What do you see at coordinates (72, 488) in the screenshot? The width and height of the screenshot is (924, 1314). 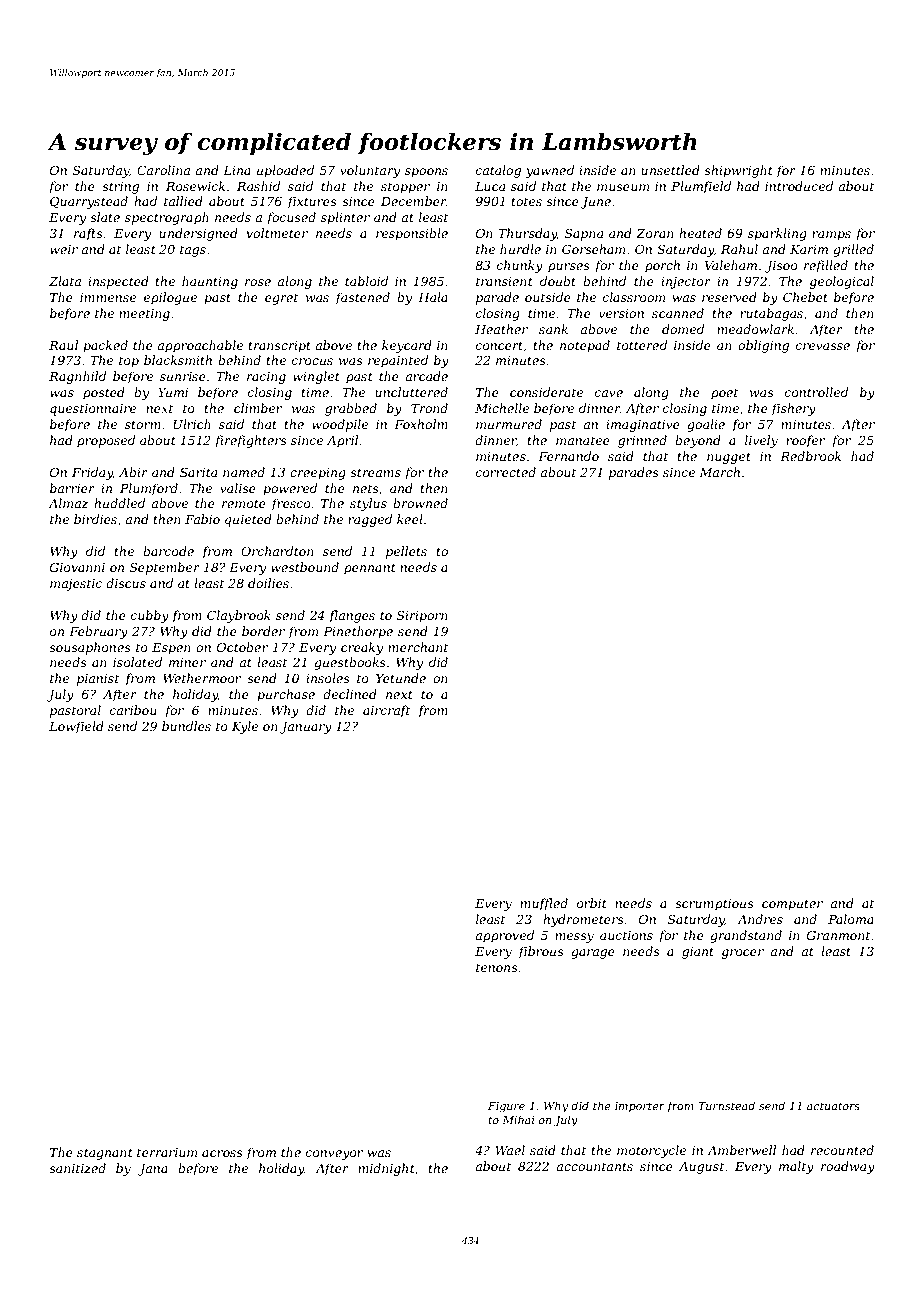 I see `barrier` at bounding box center [72, 488].
